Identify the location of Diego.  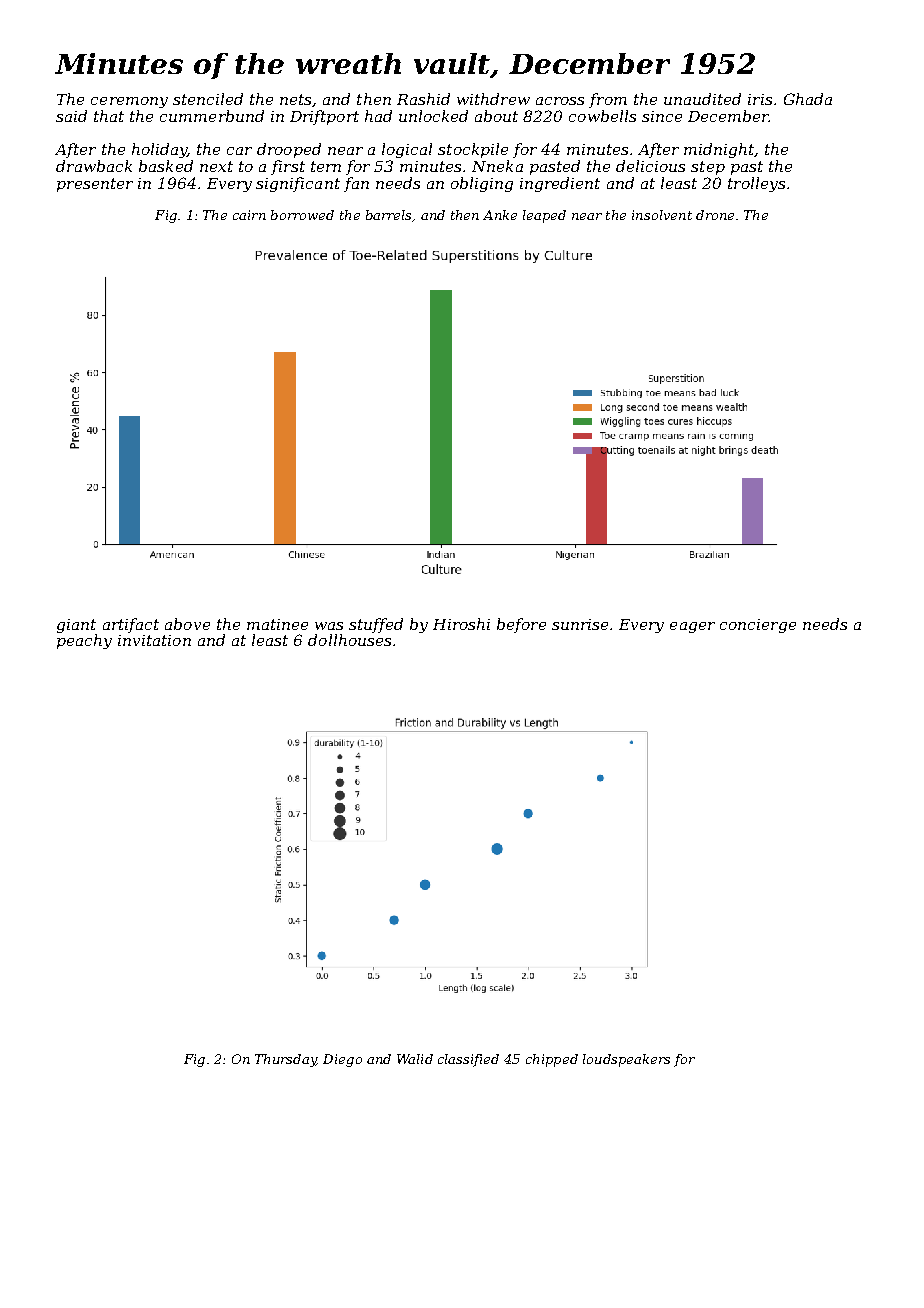
(342, 1060).
